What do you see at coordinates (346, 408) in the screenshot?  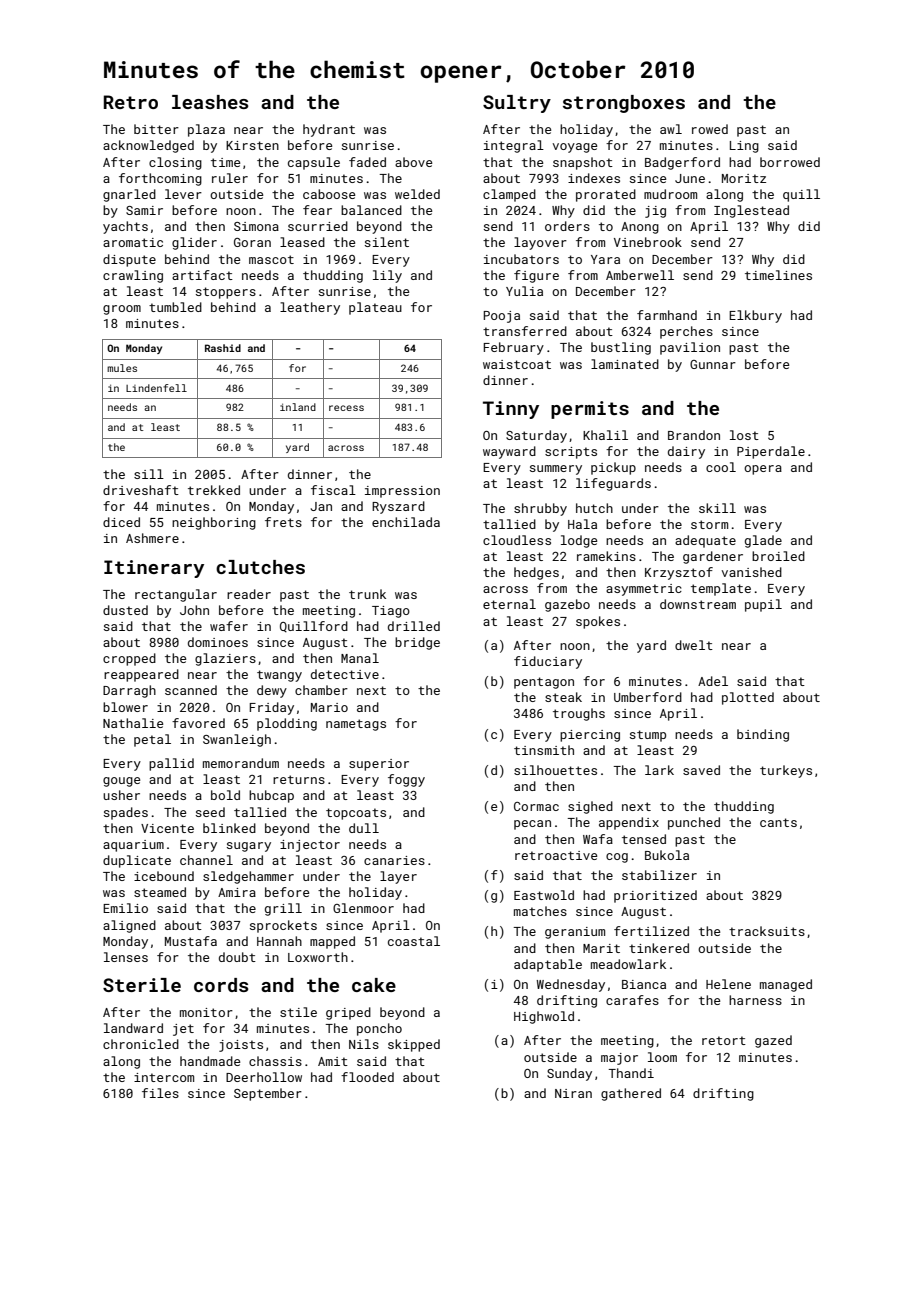 I see `recess` at bounding box center [346, 408].
